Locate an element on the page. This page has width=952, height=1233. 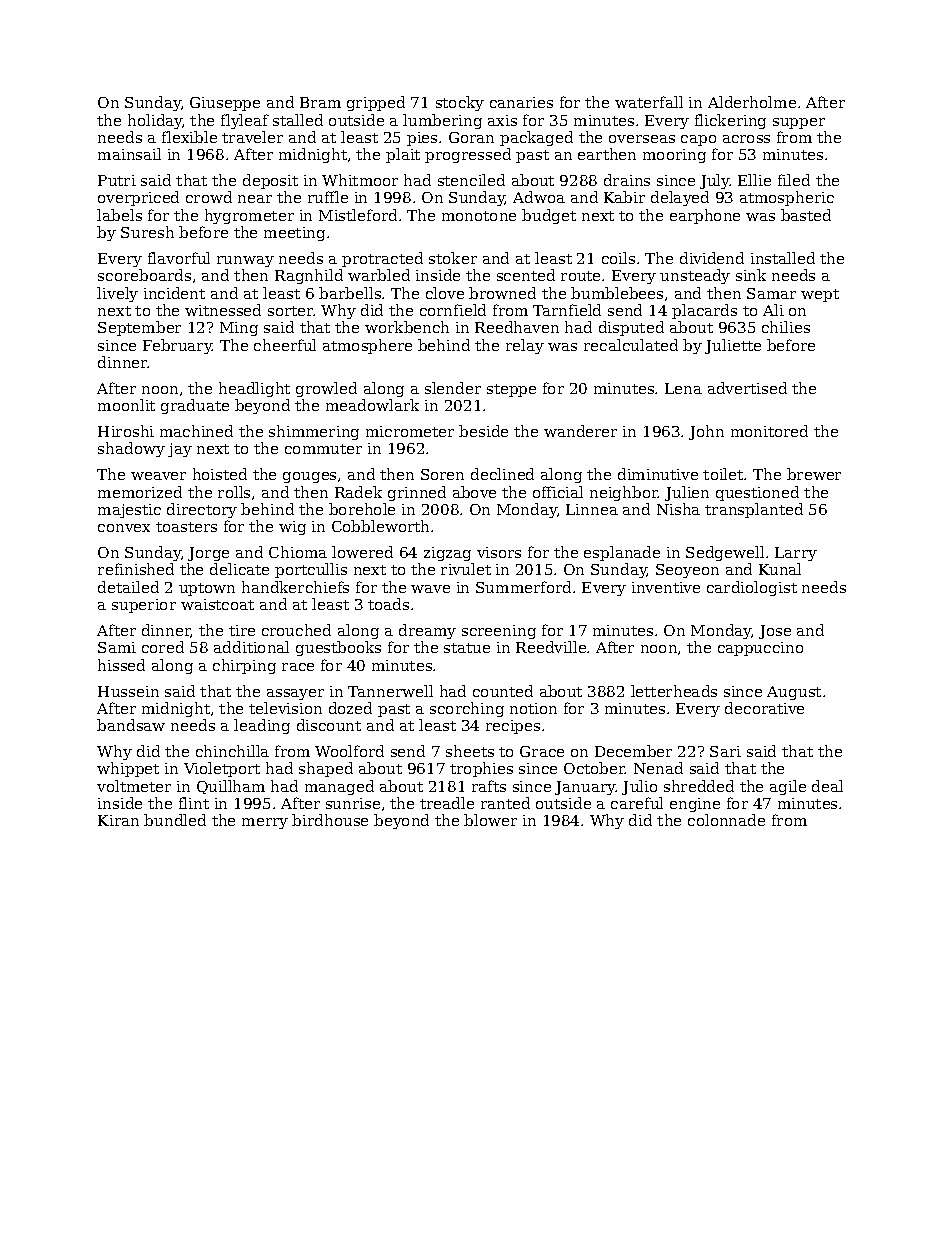
February is located at coordinates (177, 346).
